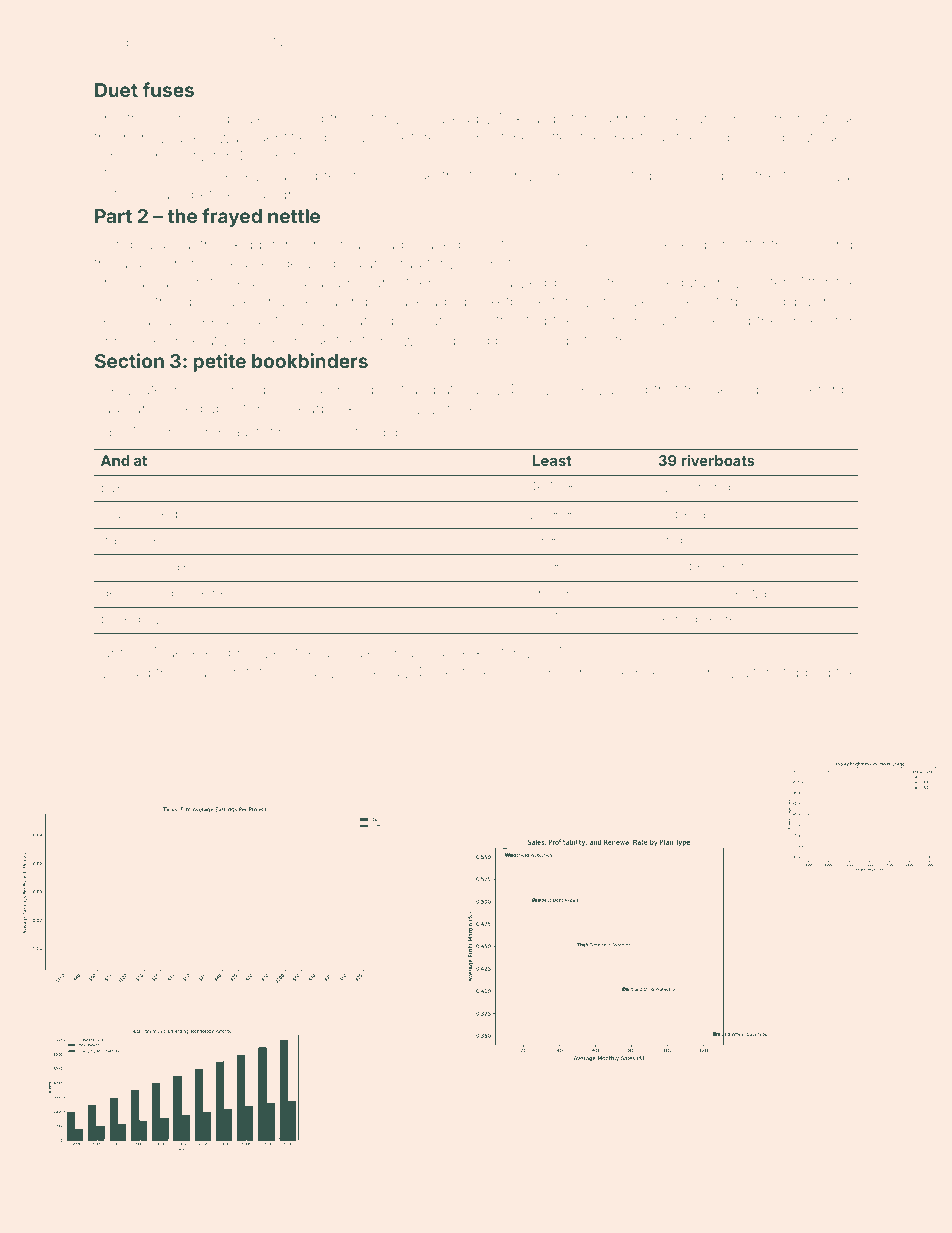 The height and width of the screenshot is (1233, 952). I want to click on spacecraft, so click(218, 673).
